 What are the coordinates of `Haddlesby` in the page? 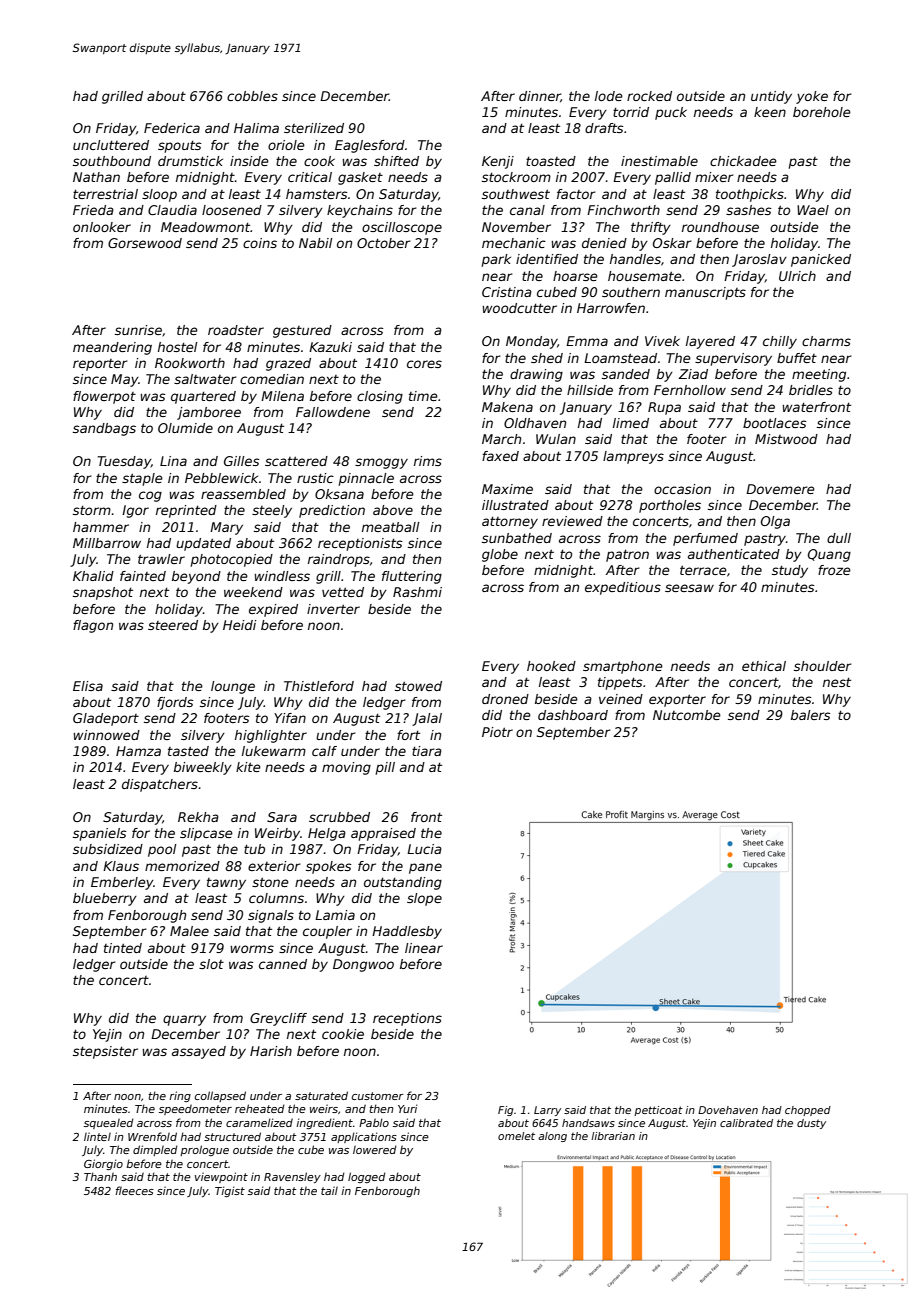 It's located at (407, 932).
